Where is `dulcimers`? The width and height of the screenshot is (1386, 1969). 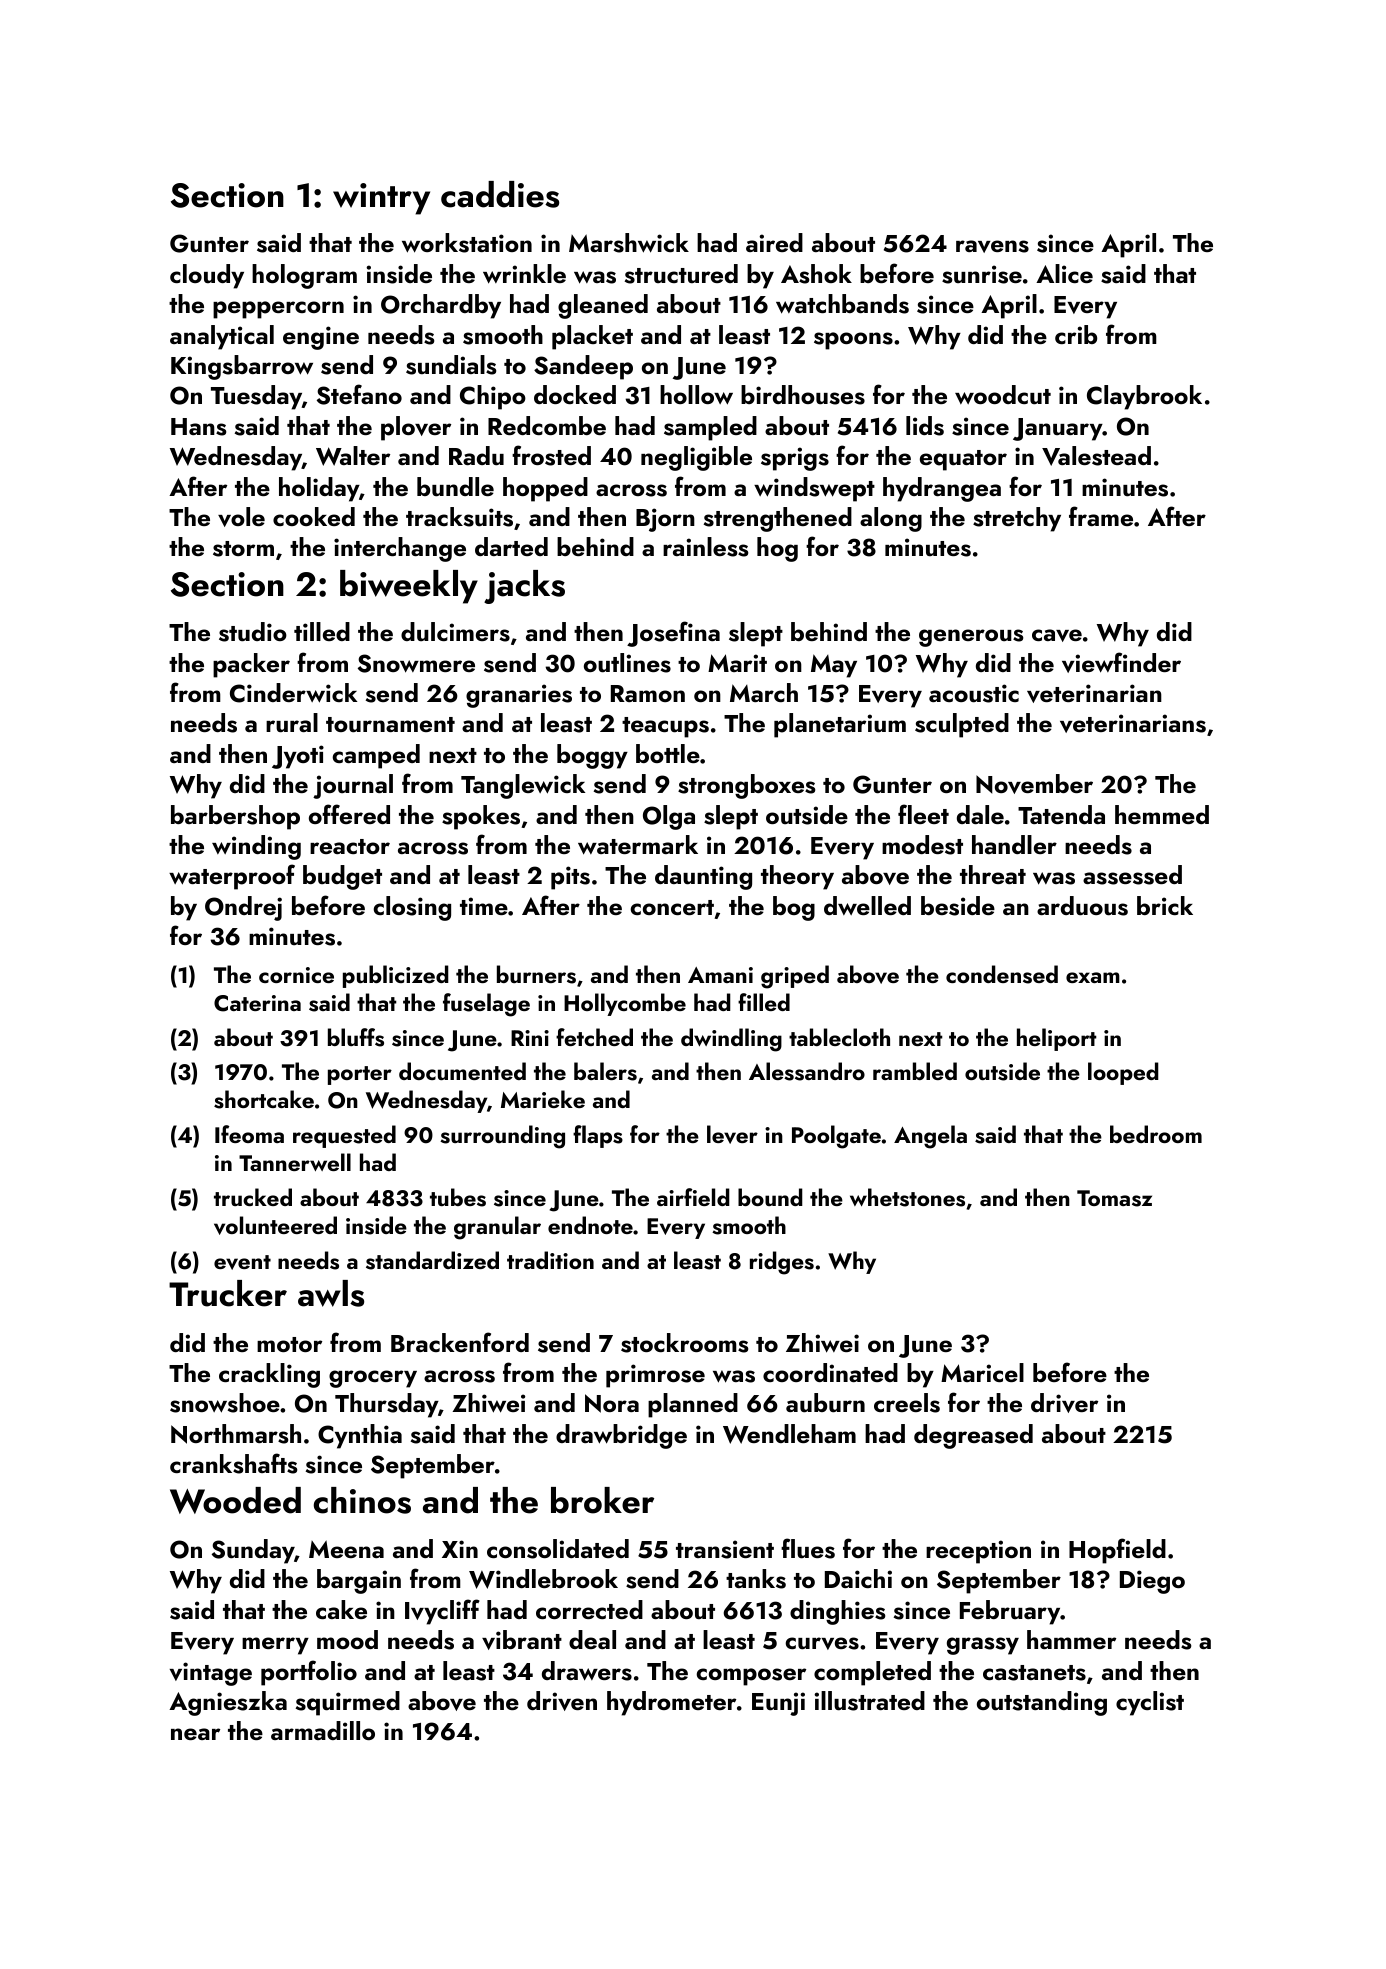
dulcimers is located at coordinates (455, 632).
